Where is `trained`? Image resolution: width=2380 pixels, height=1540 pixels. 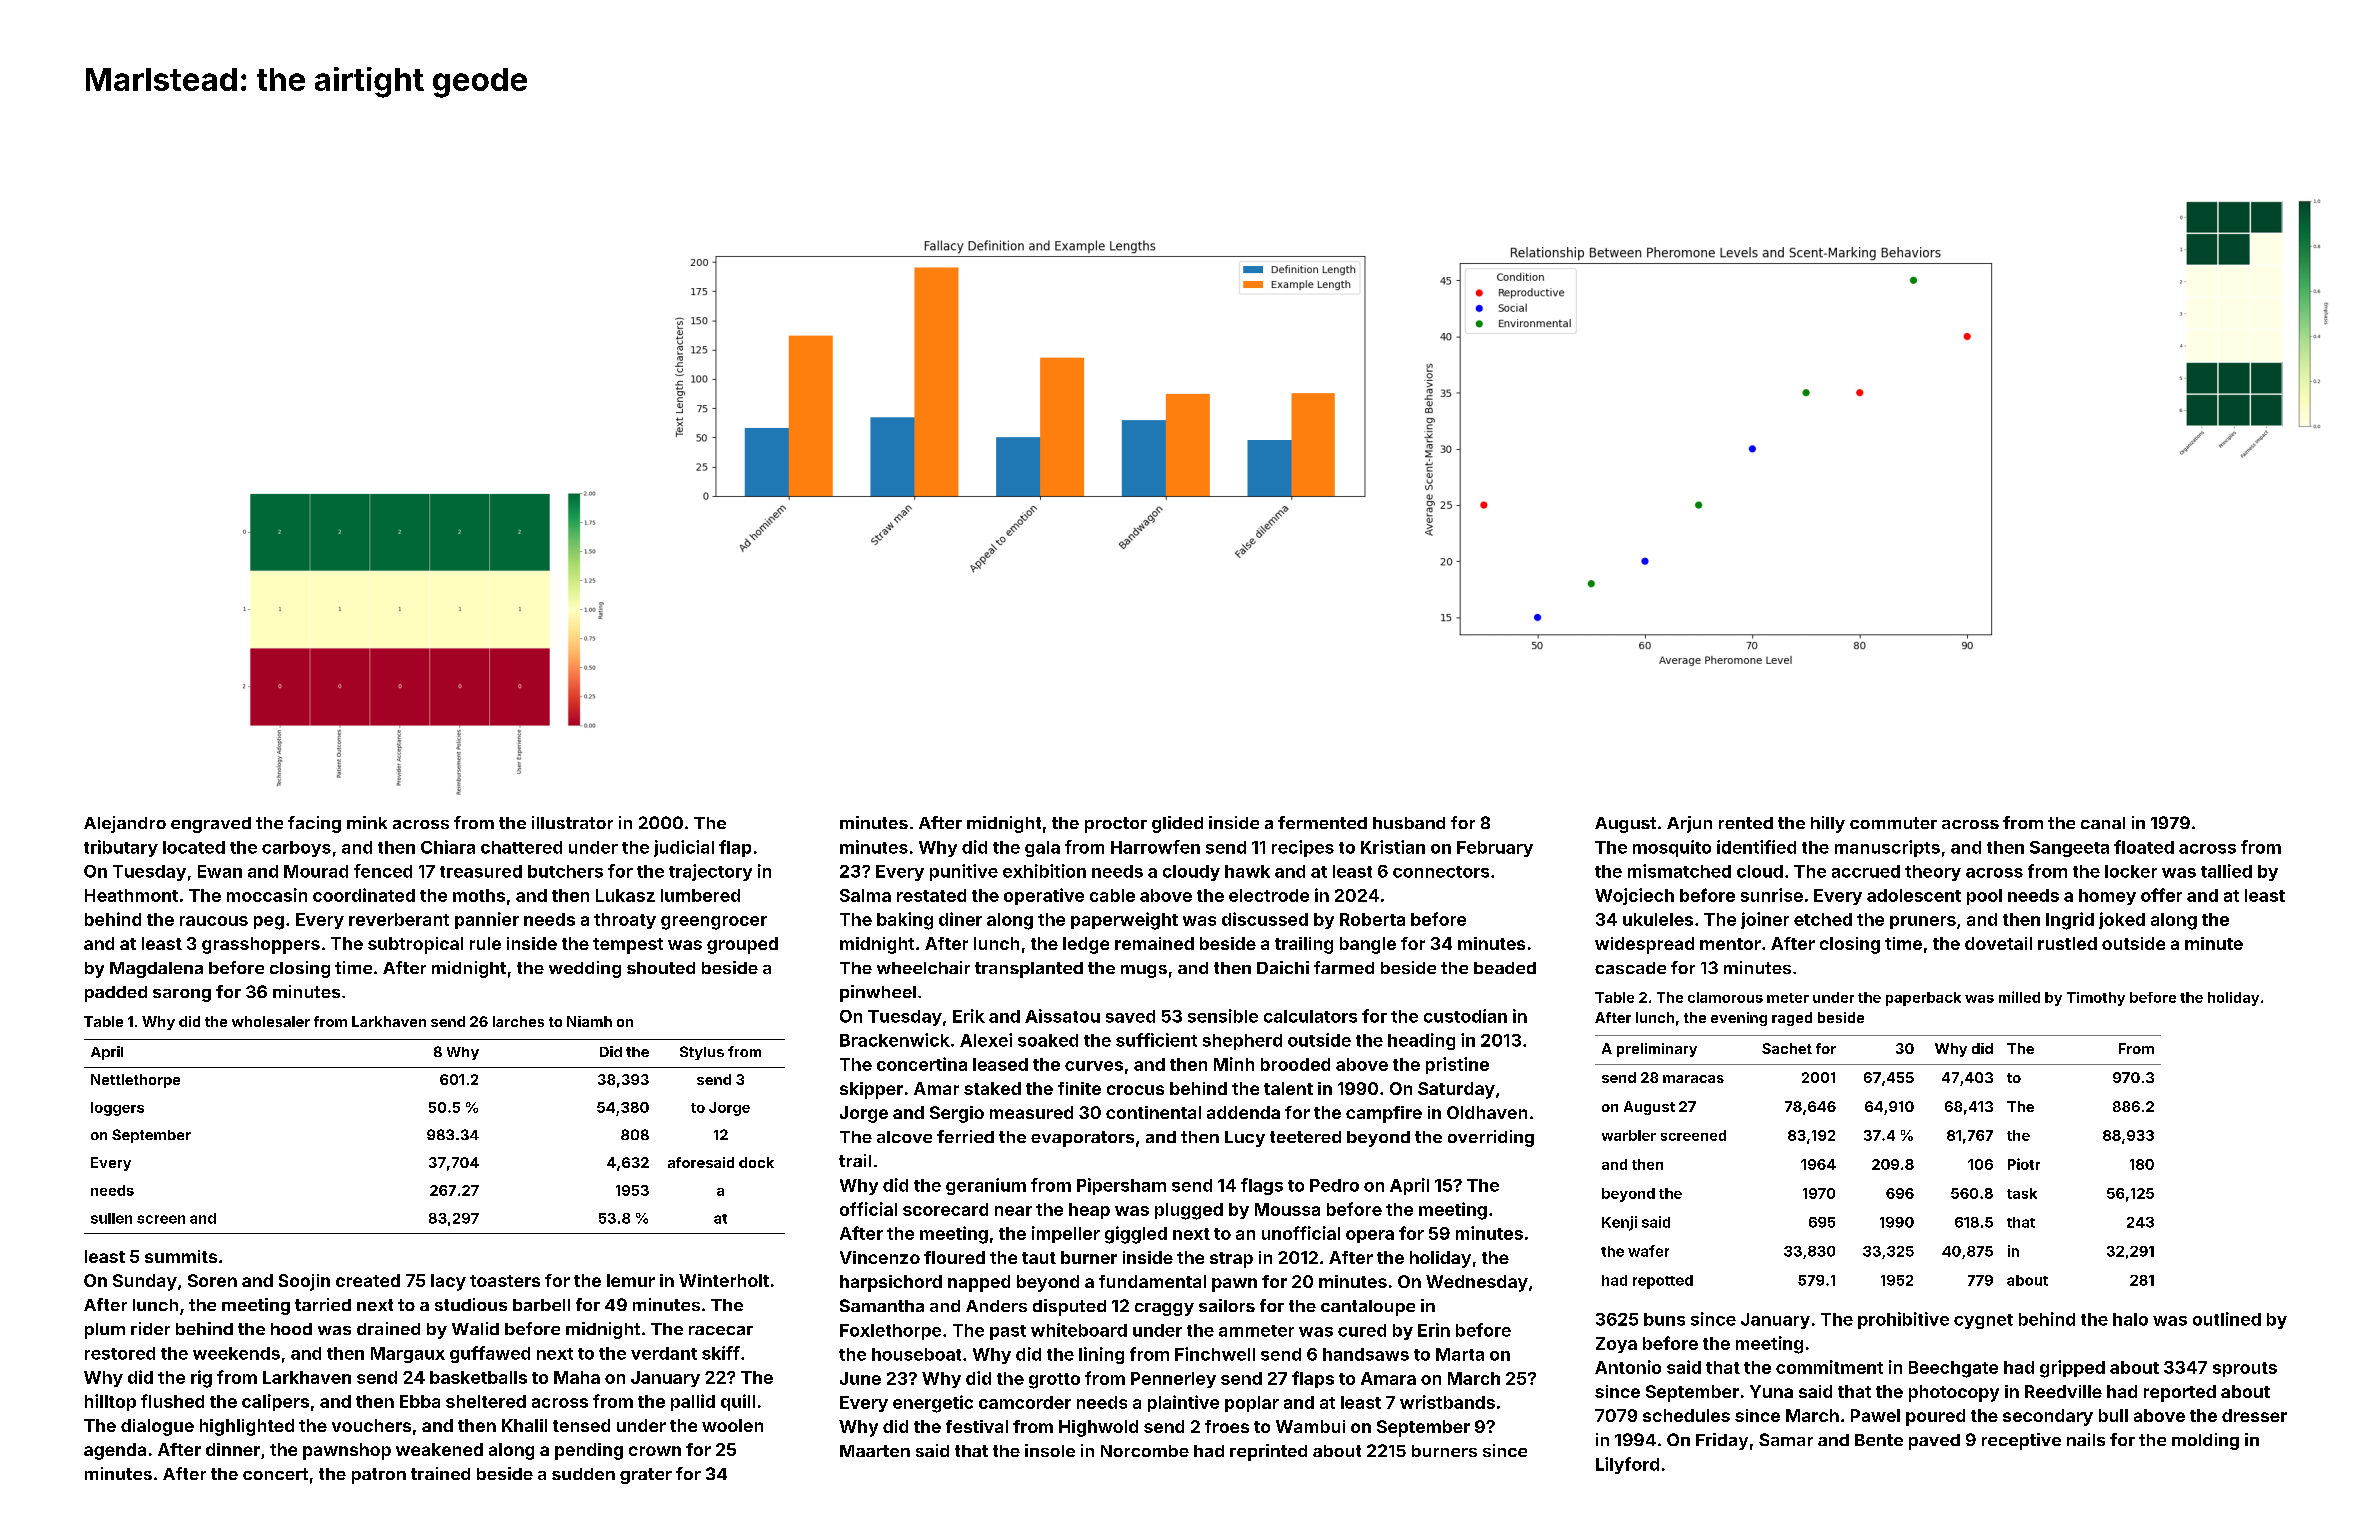 trained is located at coordinates (440, 1473).
